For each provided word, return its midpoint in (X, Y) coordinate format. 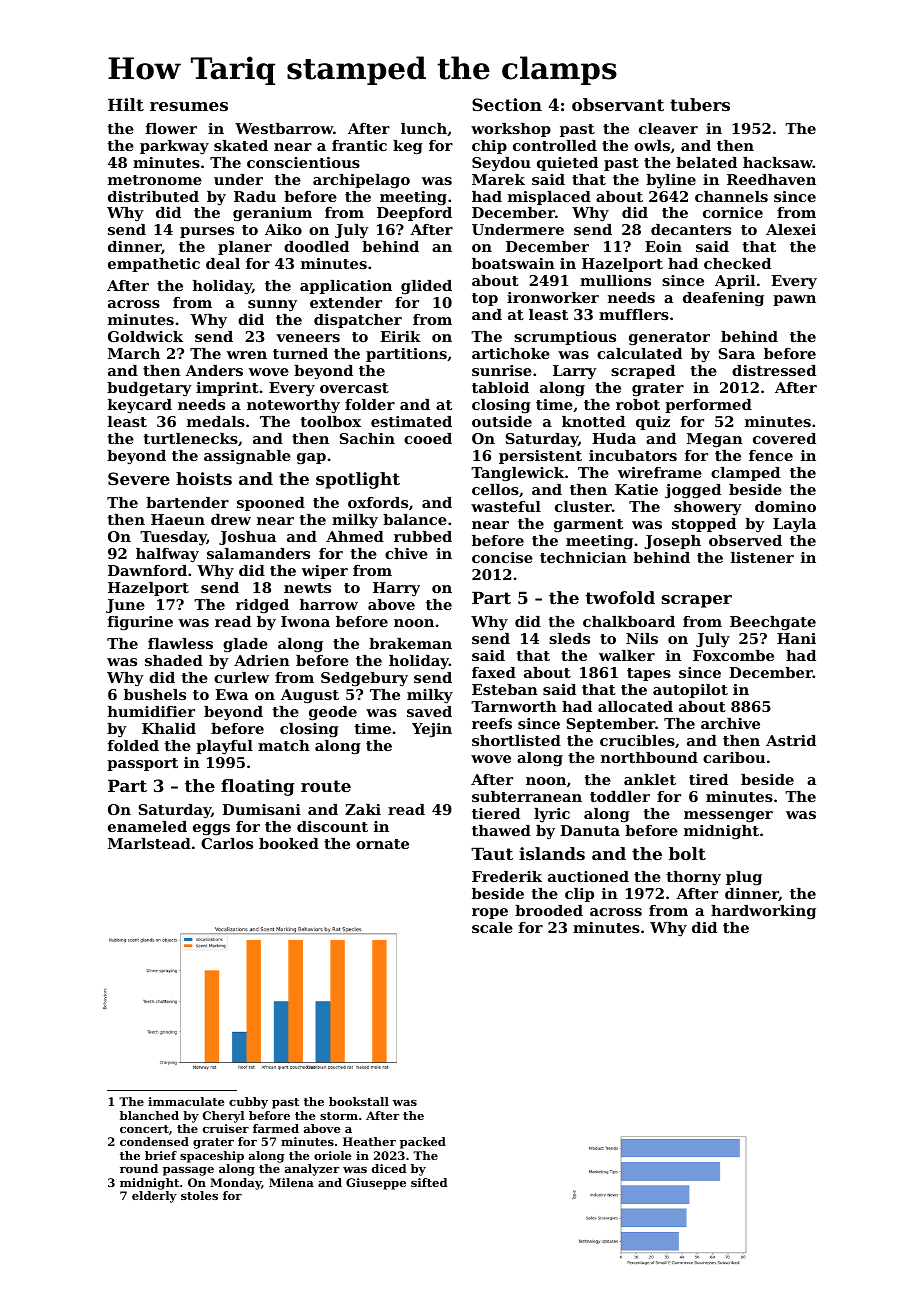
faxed (494, 672)
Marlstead (149, 843)
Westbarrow (284, 128)
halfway (167, 555)
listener (762, 557)
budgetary (149, 389)
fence (771, 455)
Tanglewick (517, 474)
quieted (567, 164)
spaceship (212, 1157)
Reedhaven (771, 179)
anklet (650, 779)
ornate (382, 844)
